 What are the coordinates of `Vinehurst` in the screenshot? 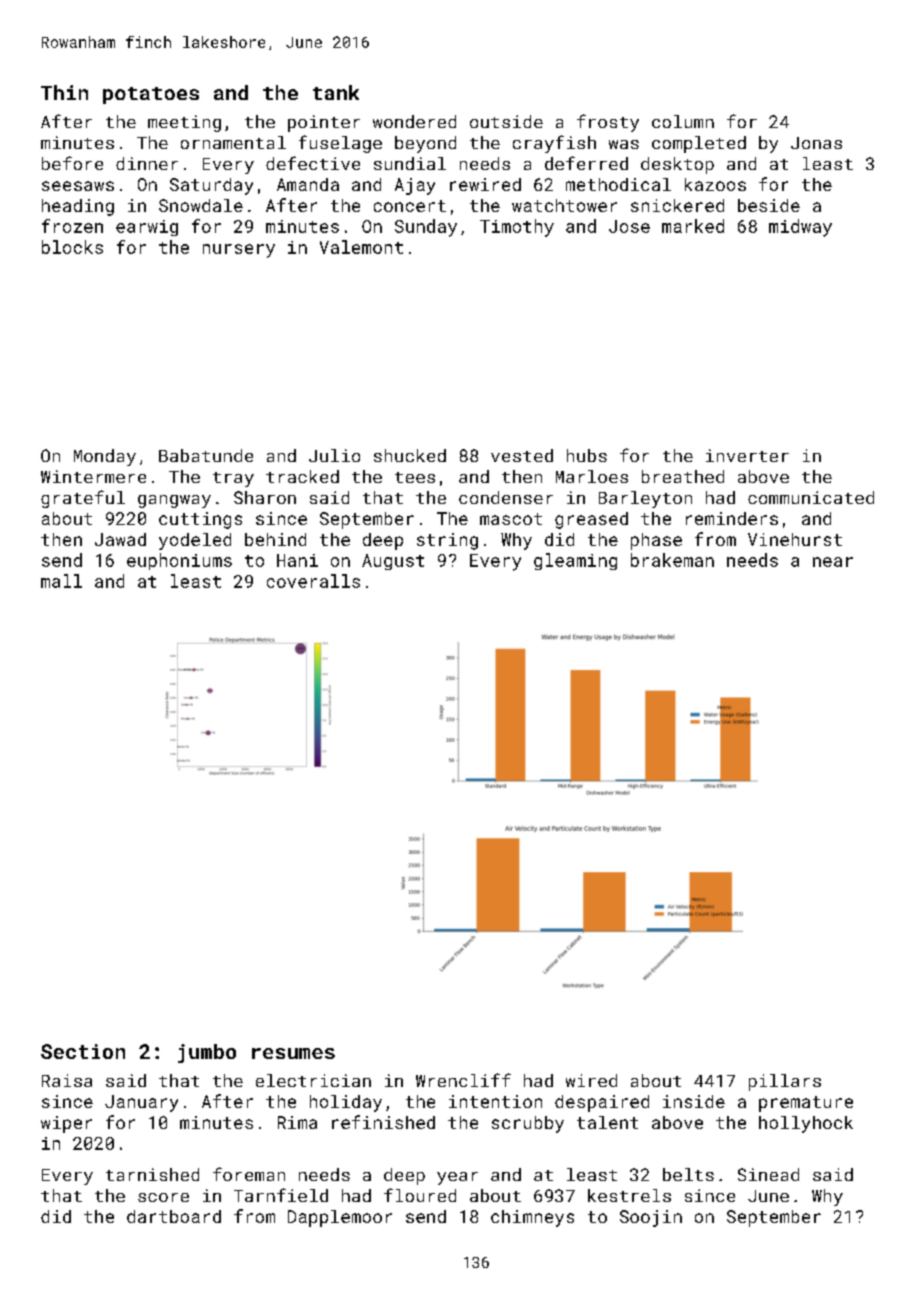 It's located at (795, 539).
